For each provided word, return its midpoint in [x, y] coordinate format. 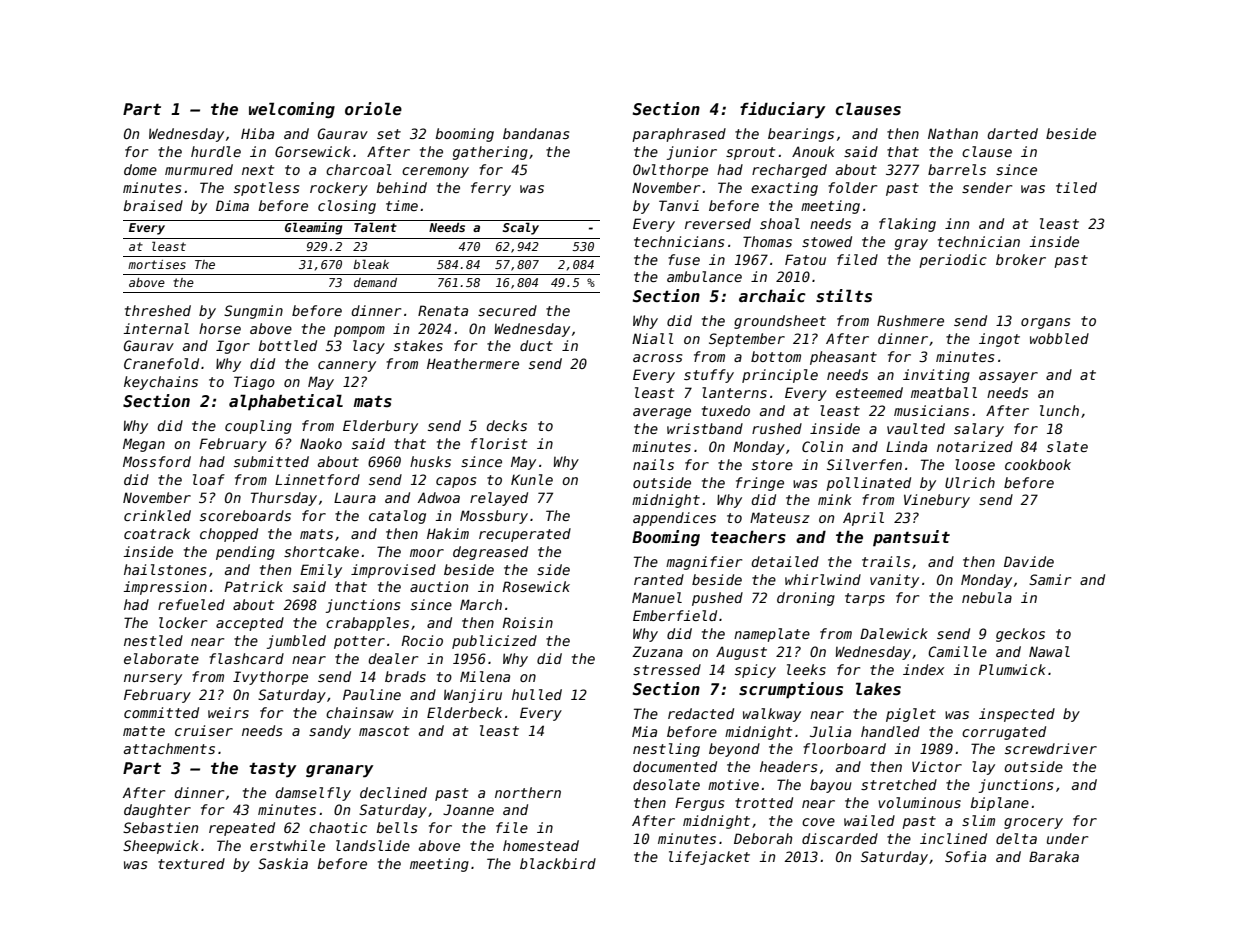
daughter [157, 811]
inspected [1017, 715]
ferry [491, 189]
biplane [999, 804]
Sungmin [253, 312]
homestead [541, 845]
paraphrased [679, 135]
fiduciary [782, 110]
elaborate [161, 658]
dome [140, 169]
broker [1021, 259]
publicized [494, 642]
